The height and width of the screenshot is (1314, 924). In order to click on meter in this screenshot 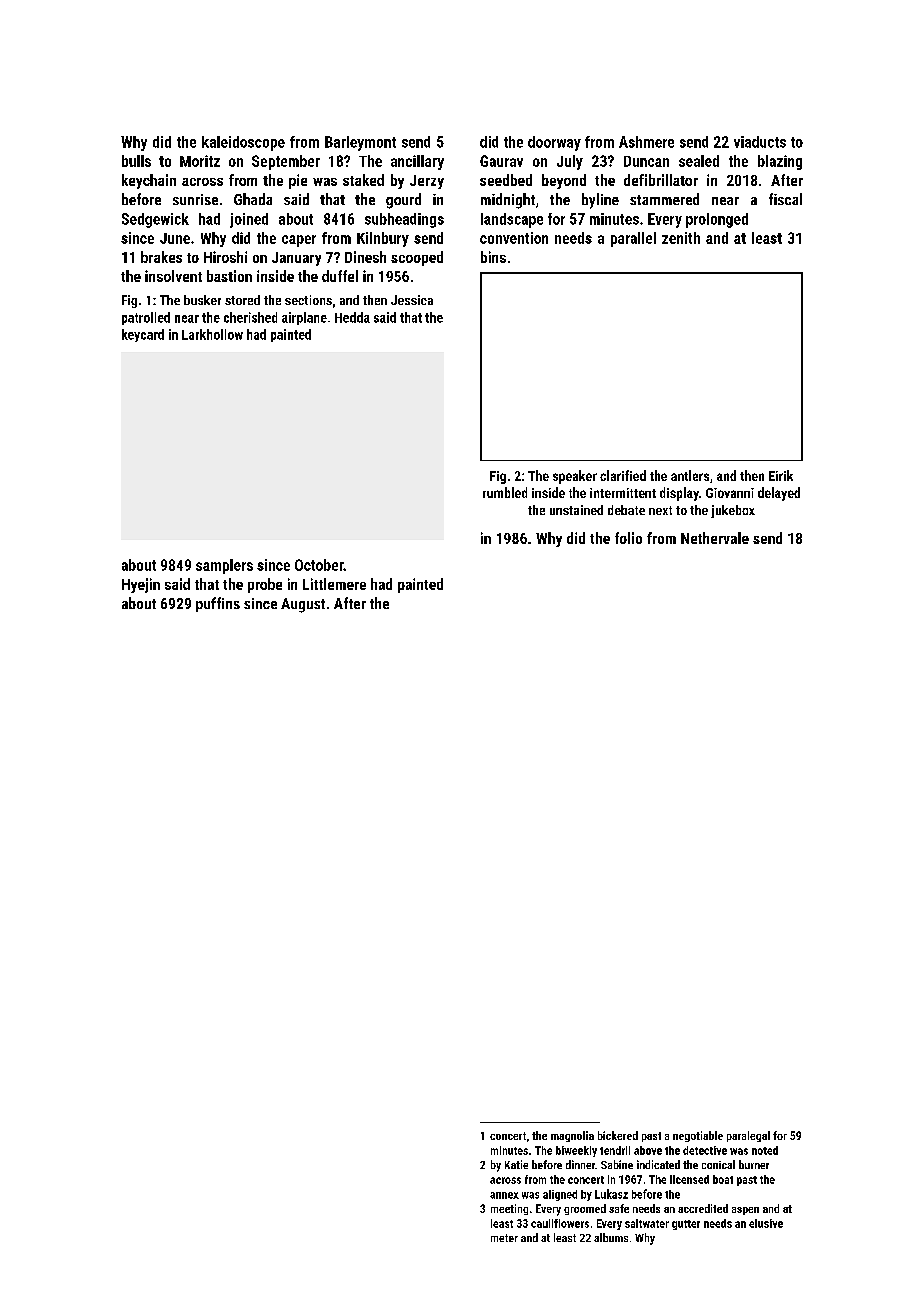, I will do `click(504, 1238)`.
